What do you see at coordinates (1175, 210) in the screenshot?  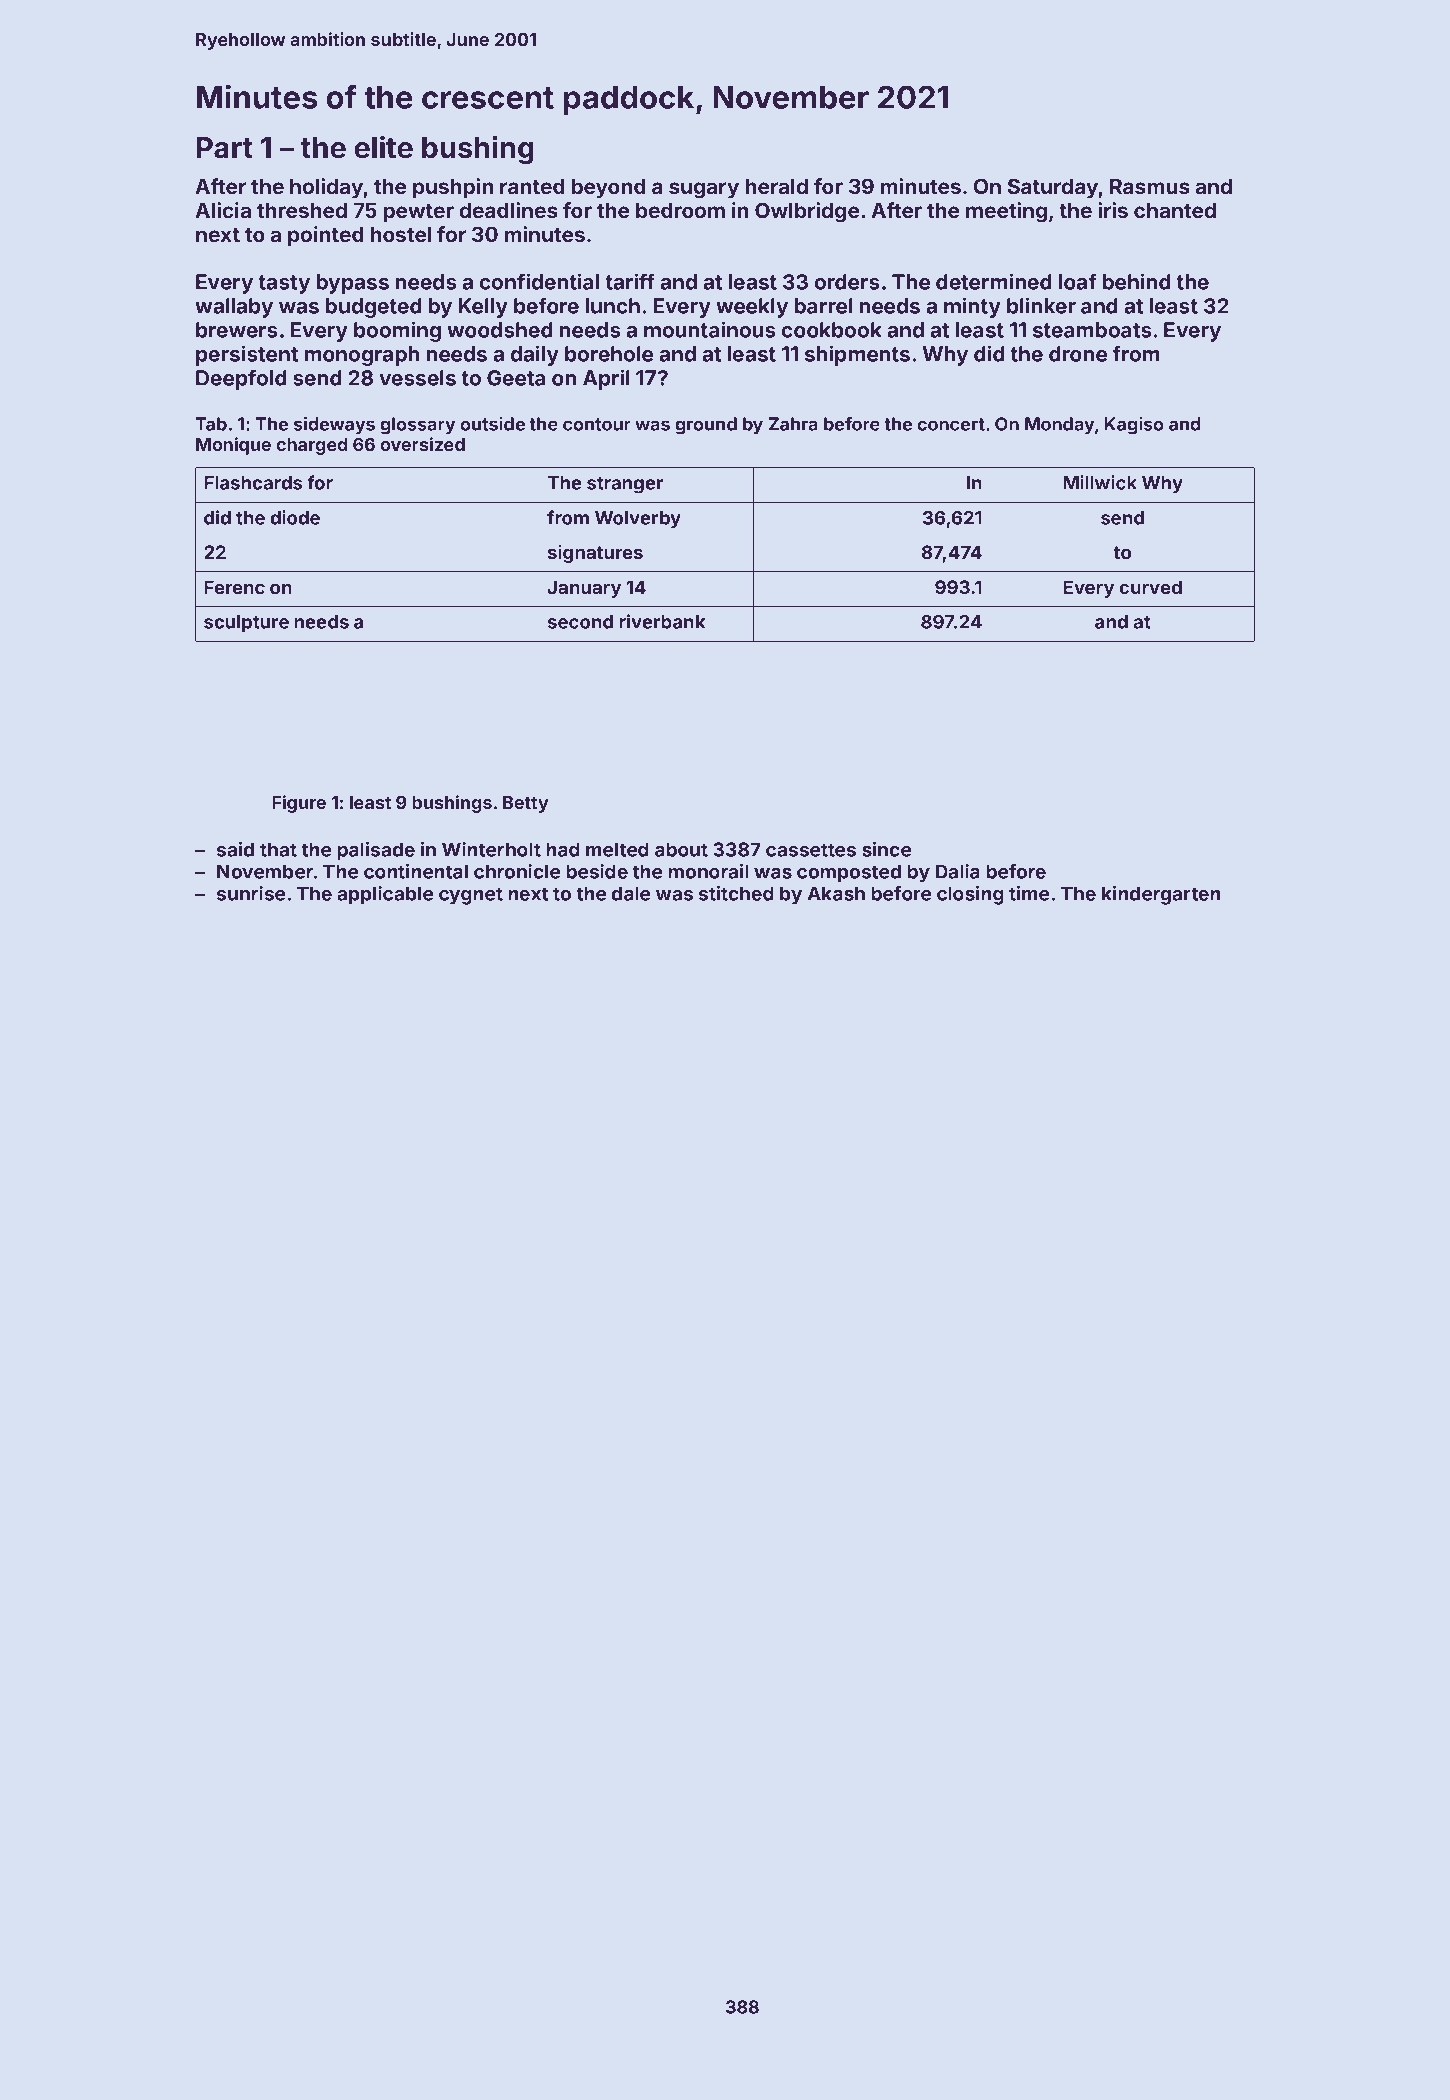 I see `chanted` at bounding box center [1175, 210].
